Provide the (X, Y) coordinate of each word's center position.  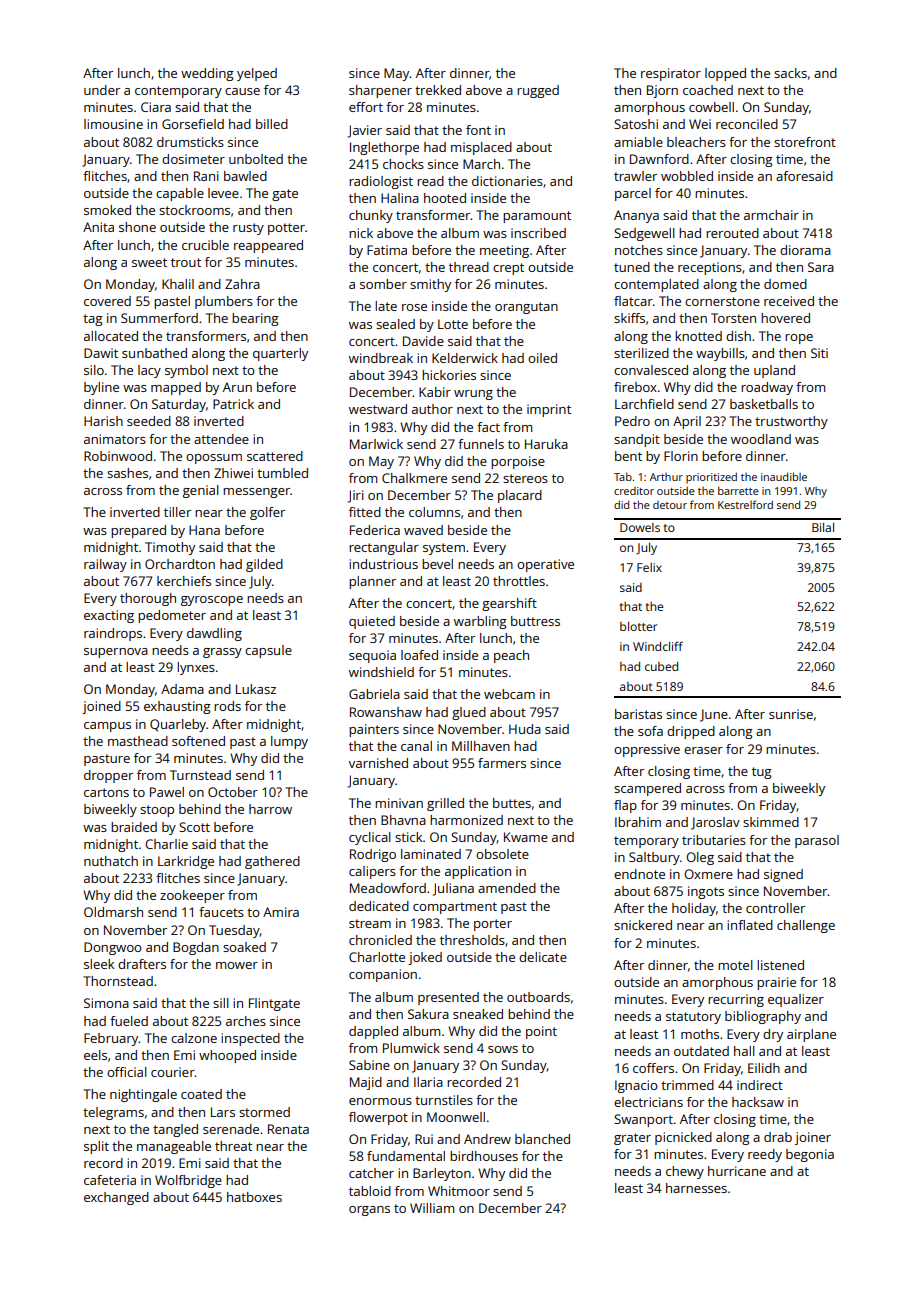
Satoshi (636, 124)
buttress (535, 621)
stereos (525, 478)
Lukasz (256, 689)
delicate (543, 957)
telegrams (113, 1113)
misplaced (481, 148)
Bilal (823, 527)
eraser (703, 750)
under (102, 90)
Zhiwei (233, 473)
